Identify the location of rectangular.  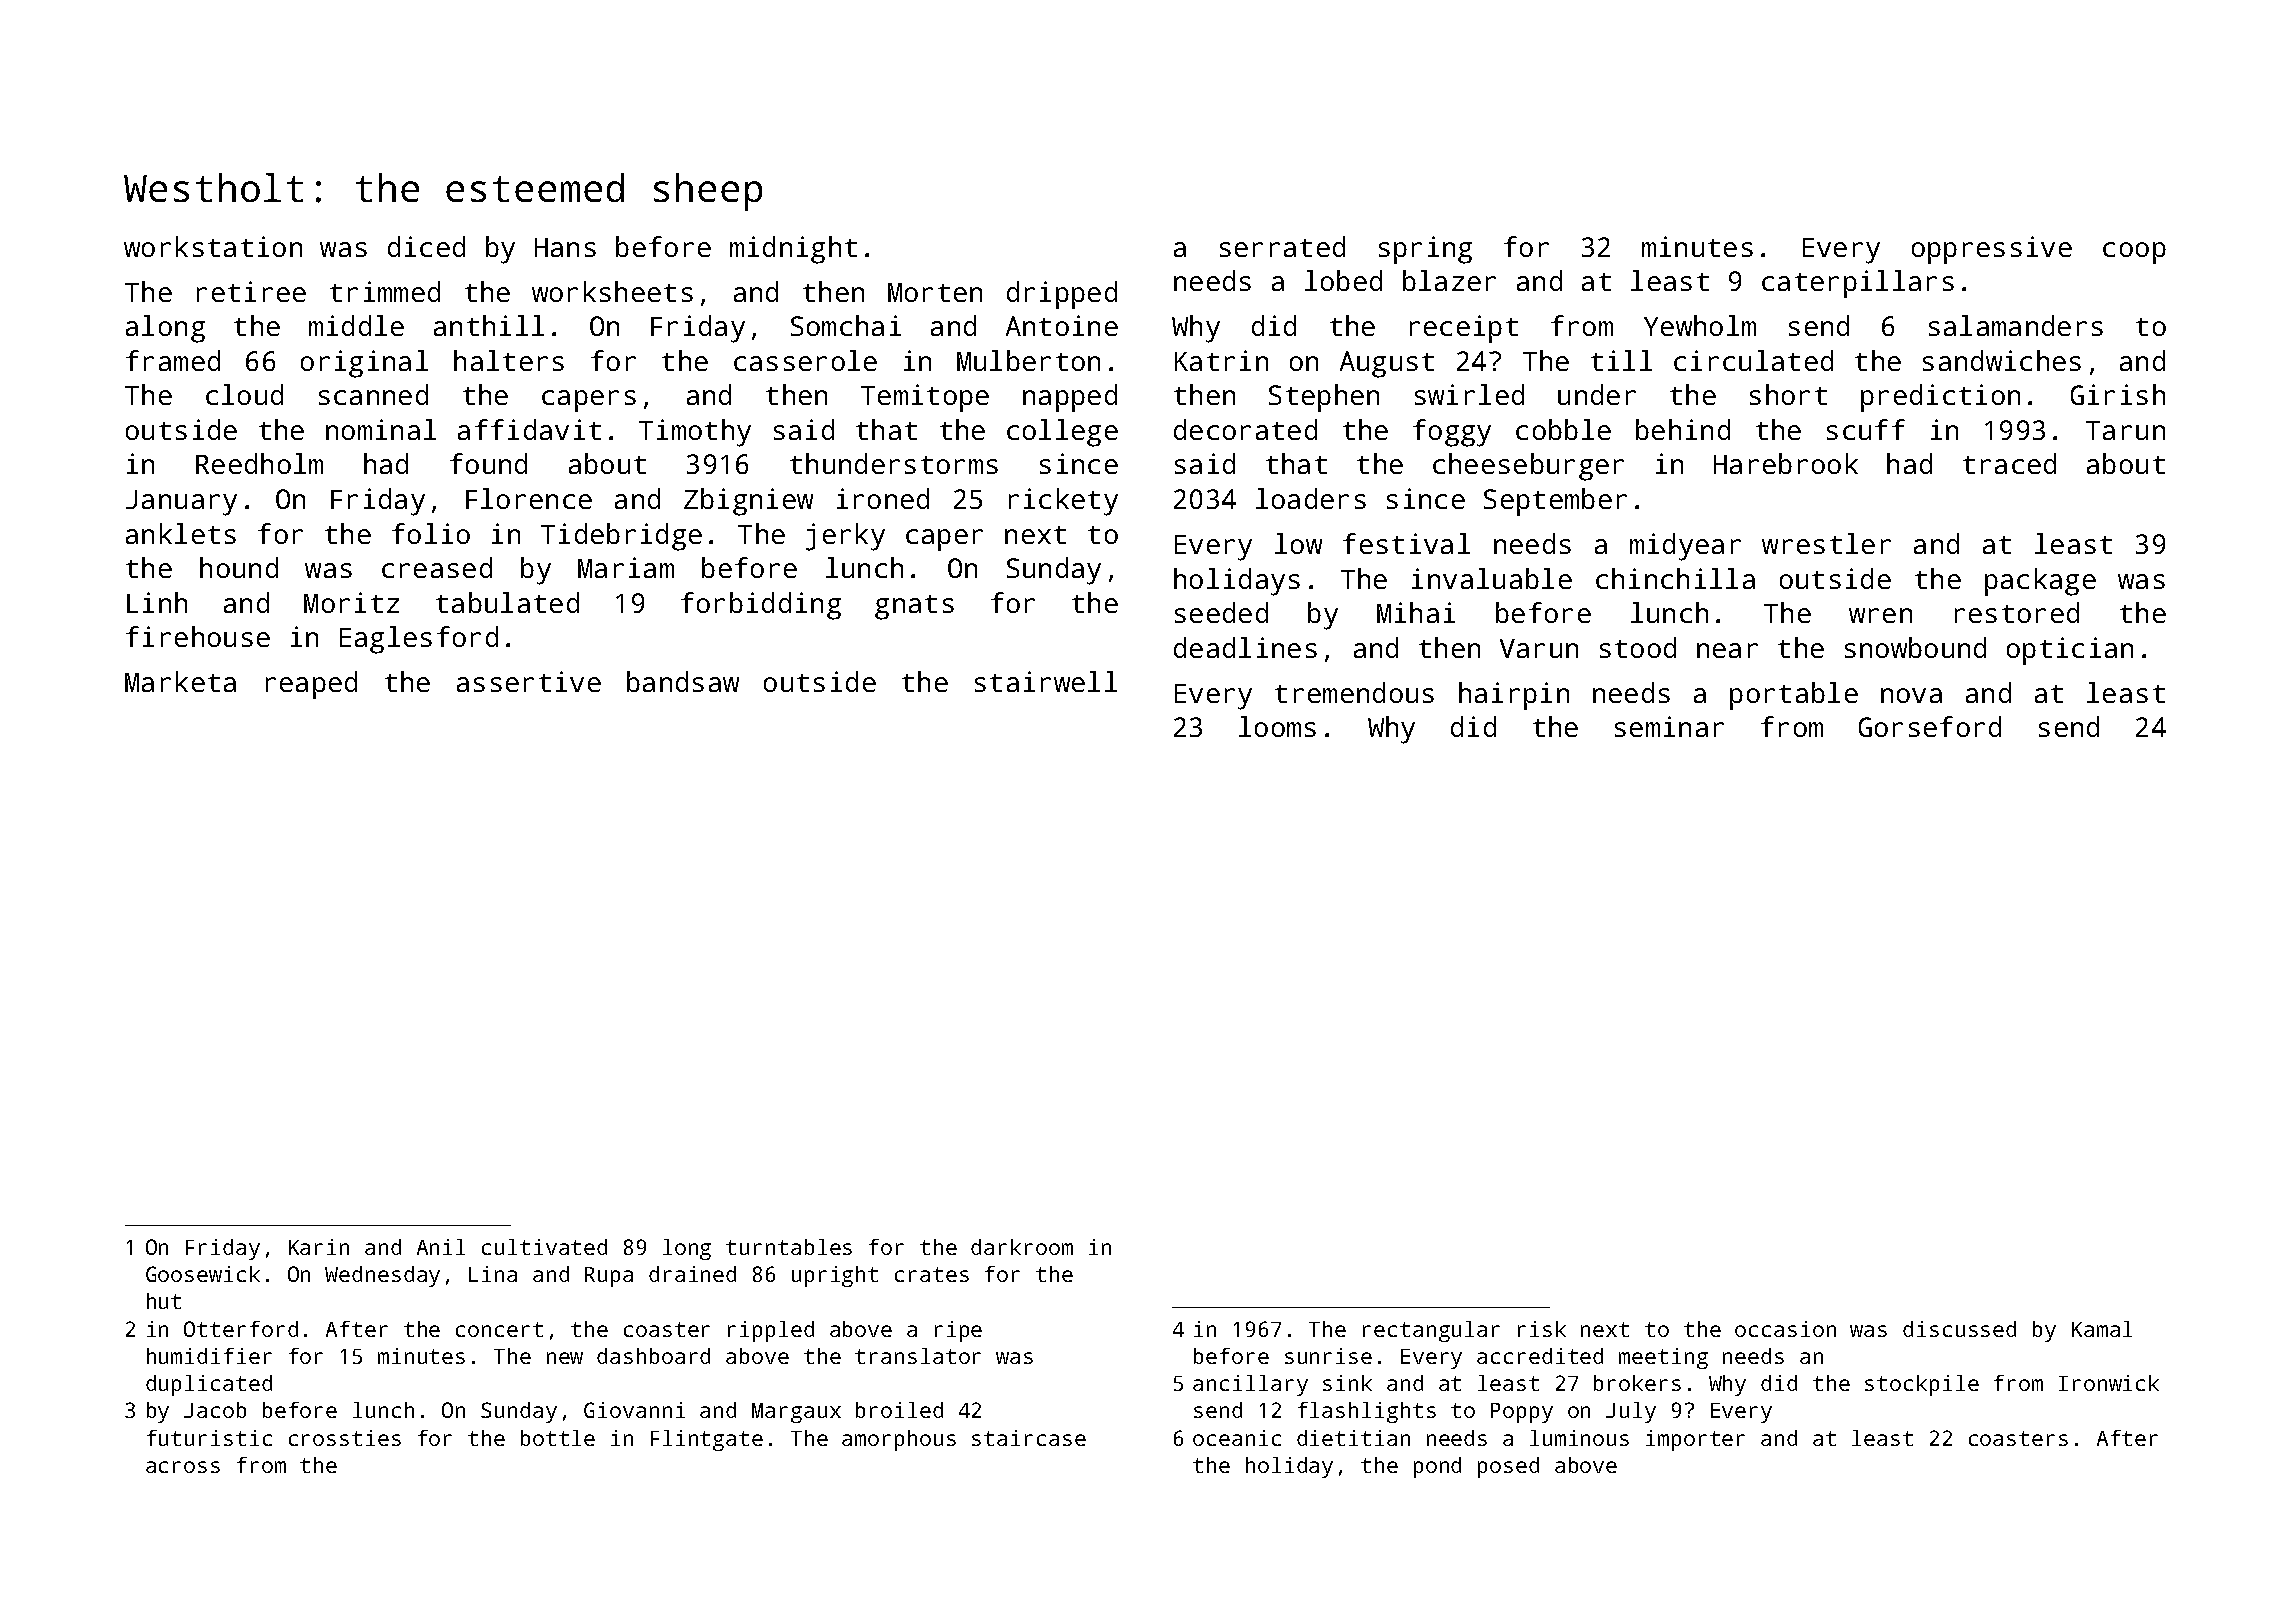
(1431, 1331).
